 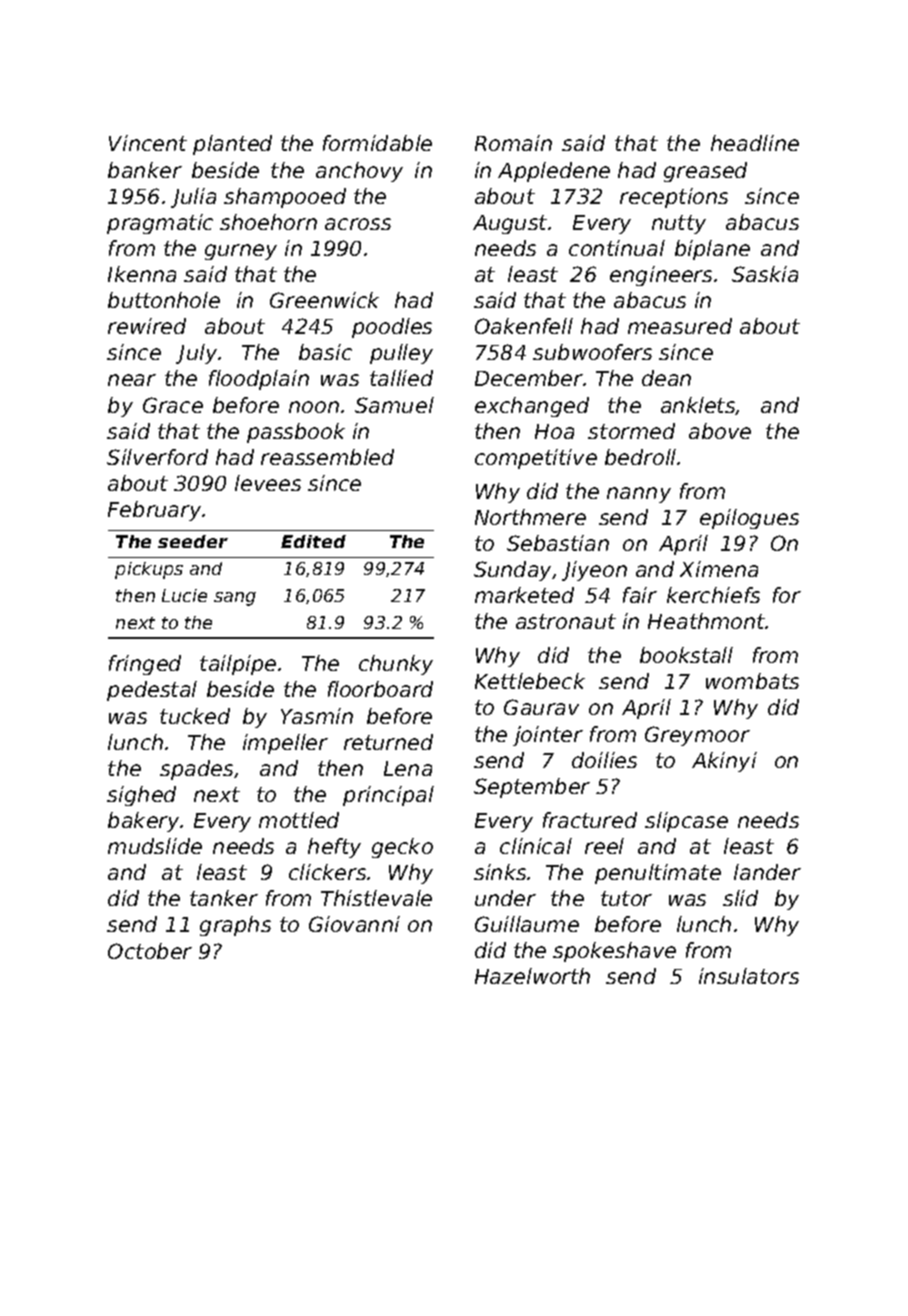 What do you see at coordinates (354, 924) in the image?
I see `Giovanni` at bounding box center [354, 924].
